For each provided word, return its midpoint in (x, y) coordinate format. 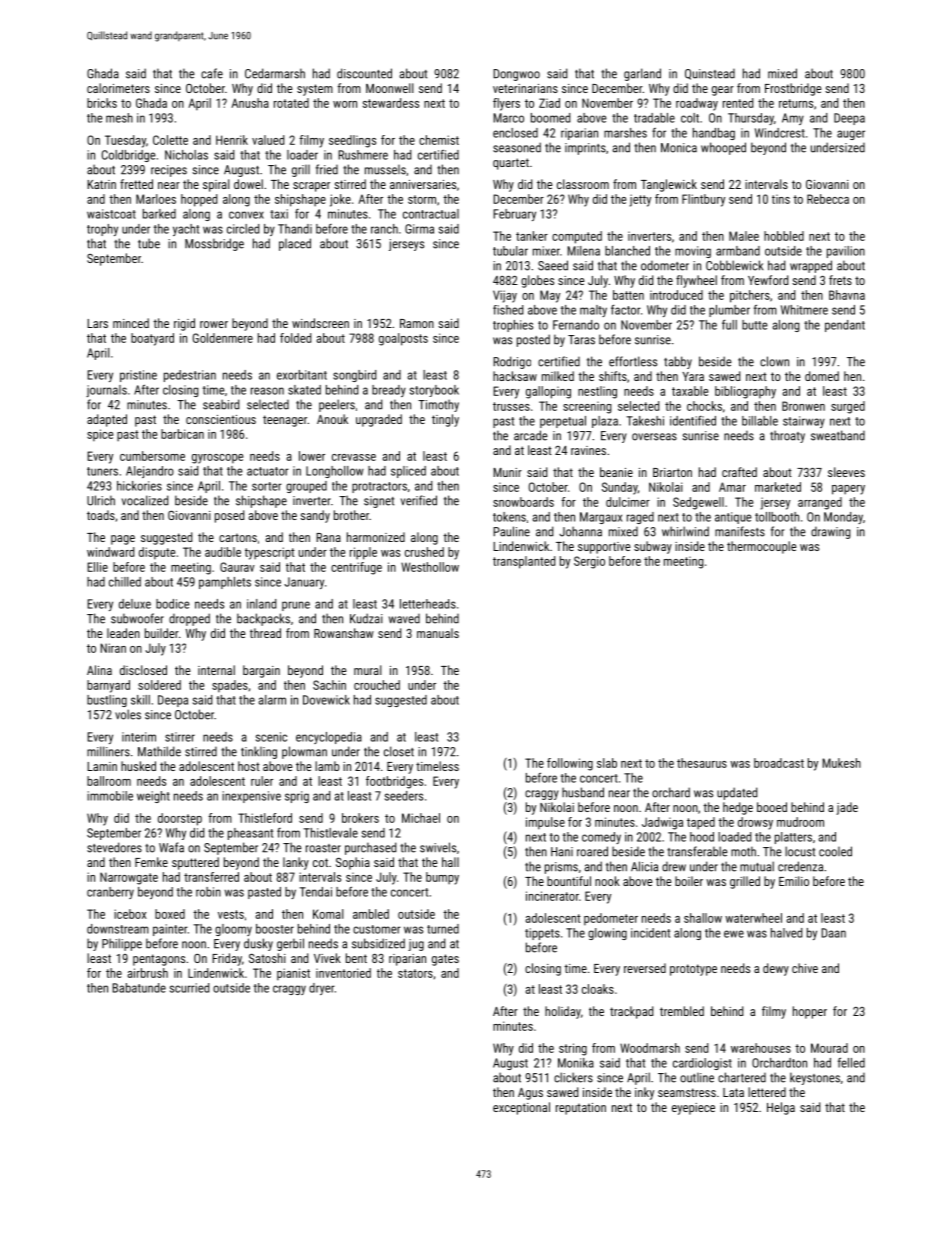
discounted (364, 73)
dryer (322, 989)
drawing (831, 533)
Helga (781, 1108)
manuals (438, 633)
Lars (97, 323)
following (570, 764)
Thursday (751, 119)
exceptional (521, 1108)
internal (216, 670)
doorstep (180, 819)
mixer (546, 251)
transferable (697, 851)
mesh (119, 118)
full (729, 325)
